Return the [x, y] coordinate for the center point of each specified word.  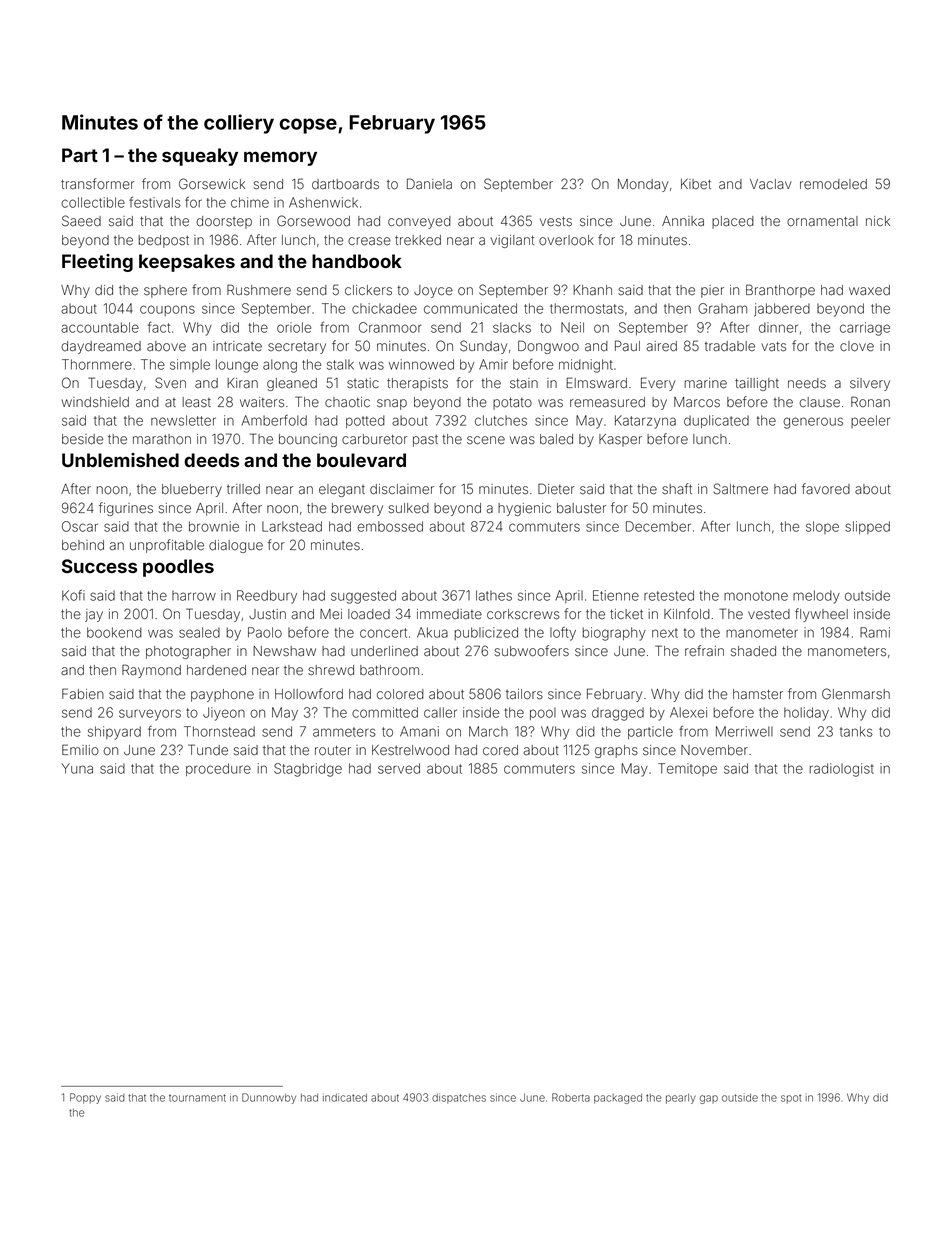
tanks [856, 731]
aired [662, 346]
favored [826, 489]
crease [369, 241]
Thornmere [97, 364]
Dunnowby [269, 1098]
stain [524, 383]
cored [500, 750]
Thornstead [219, 731]
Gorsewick [212, 184]
